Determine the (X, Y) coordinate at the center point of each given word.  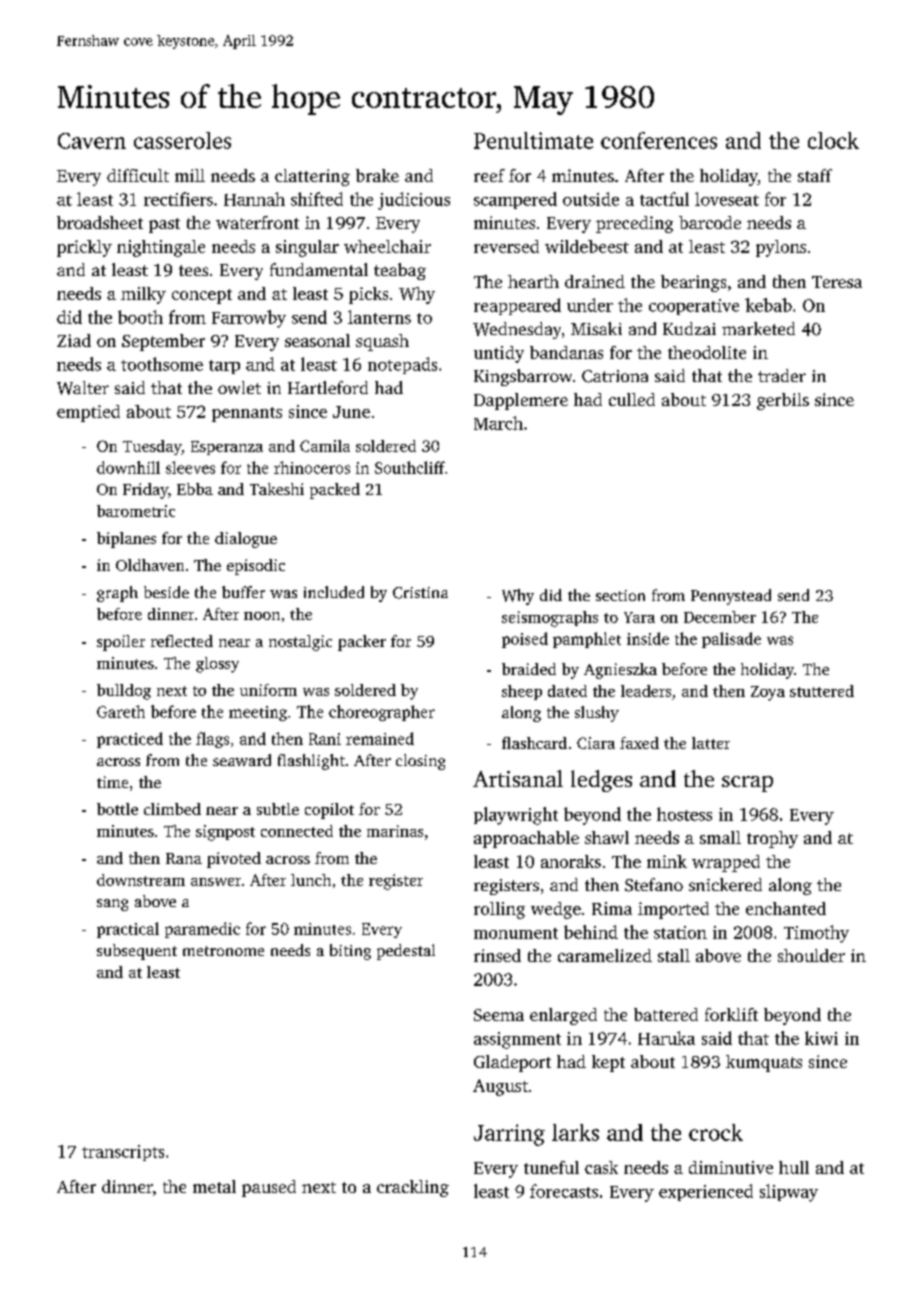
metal (214, 1186)
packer (362, 643)
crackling (413, 1188)
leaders (646, 691)
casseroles (182, 140)
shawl (607, 837)
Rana (184, 858)
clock (833, 140)
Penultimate (533, 140)
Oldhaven (150, 565)
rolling (499, 910)
